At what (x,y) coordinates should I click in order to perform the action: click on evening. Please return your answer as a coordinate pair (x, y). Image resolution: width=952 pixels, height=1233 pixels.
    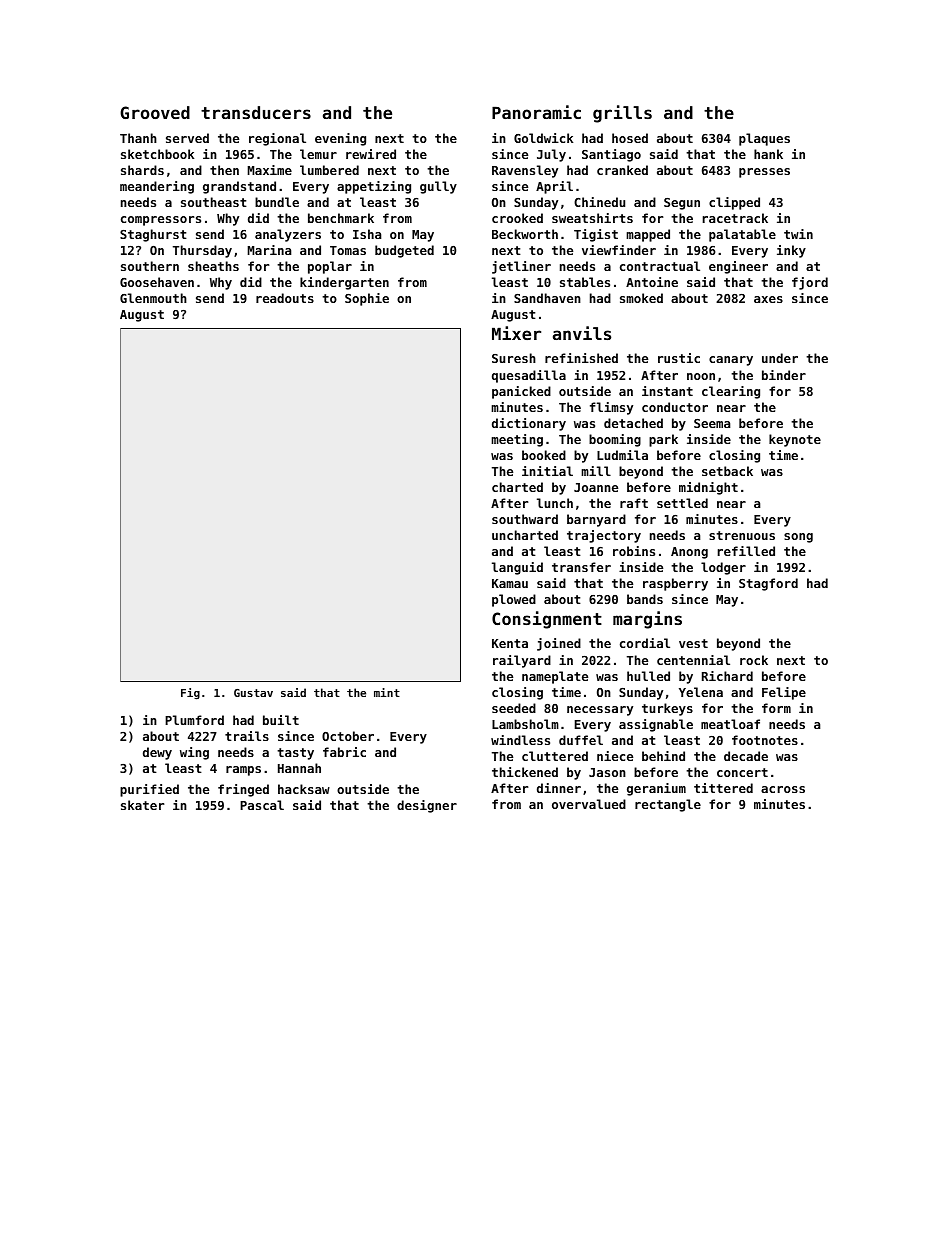
    Looking at the image, I should click on (340, 139).
